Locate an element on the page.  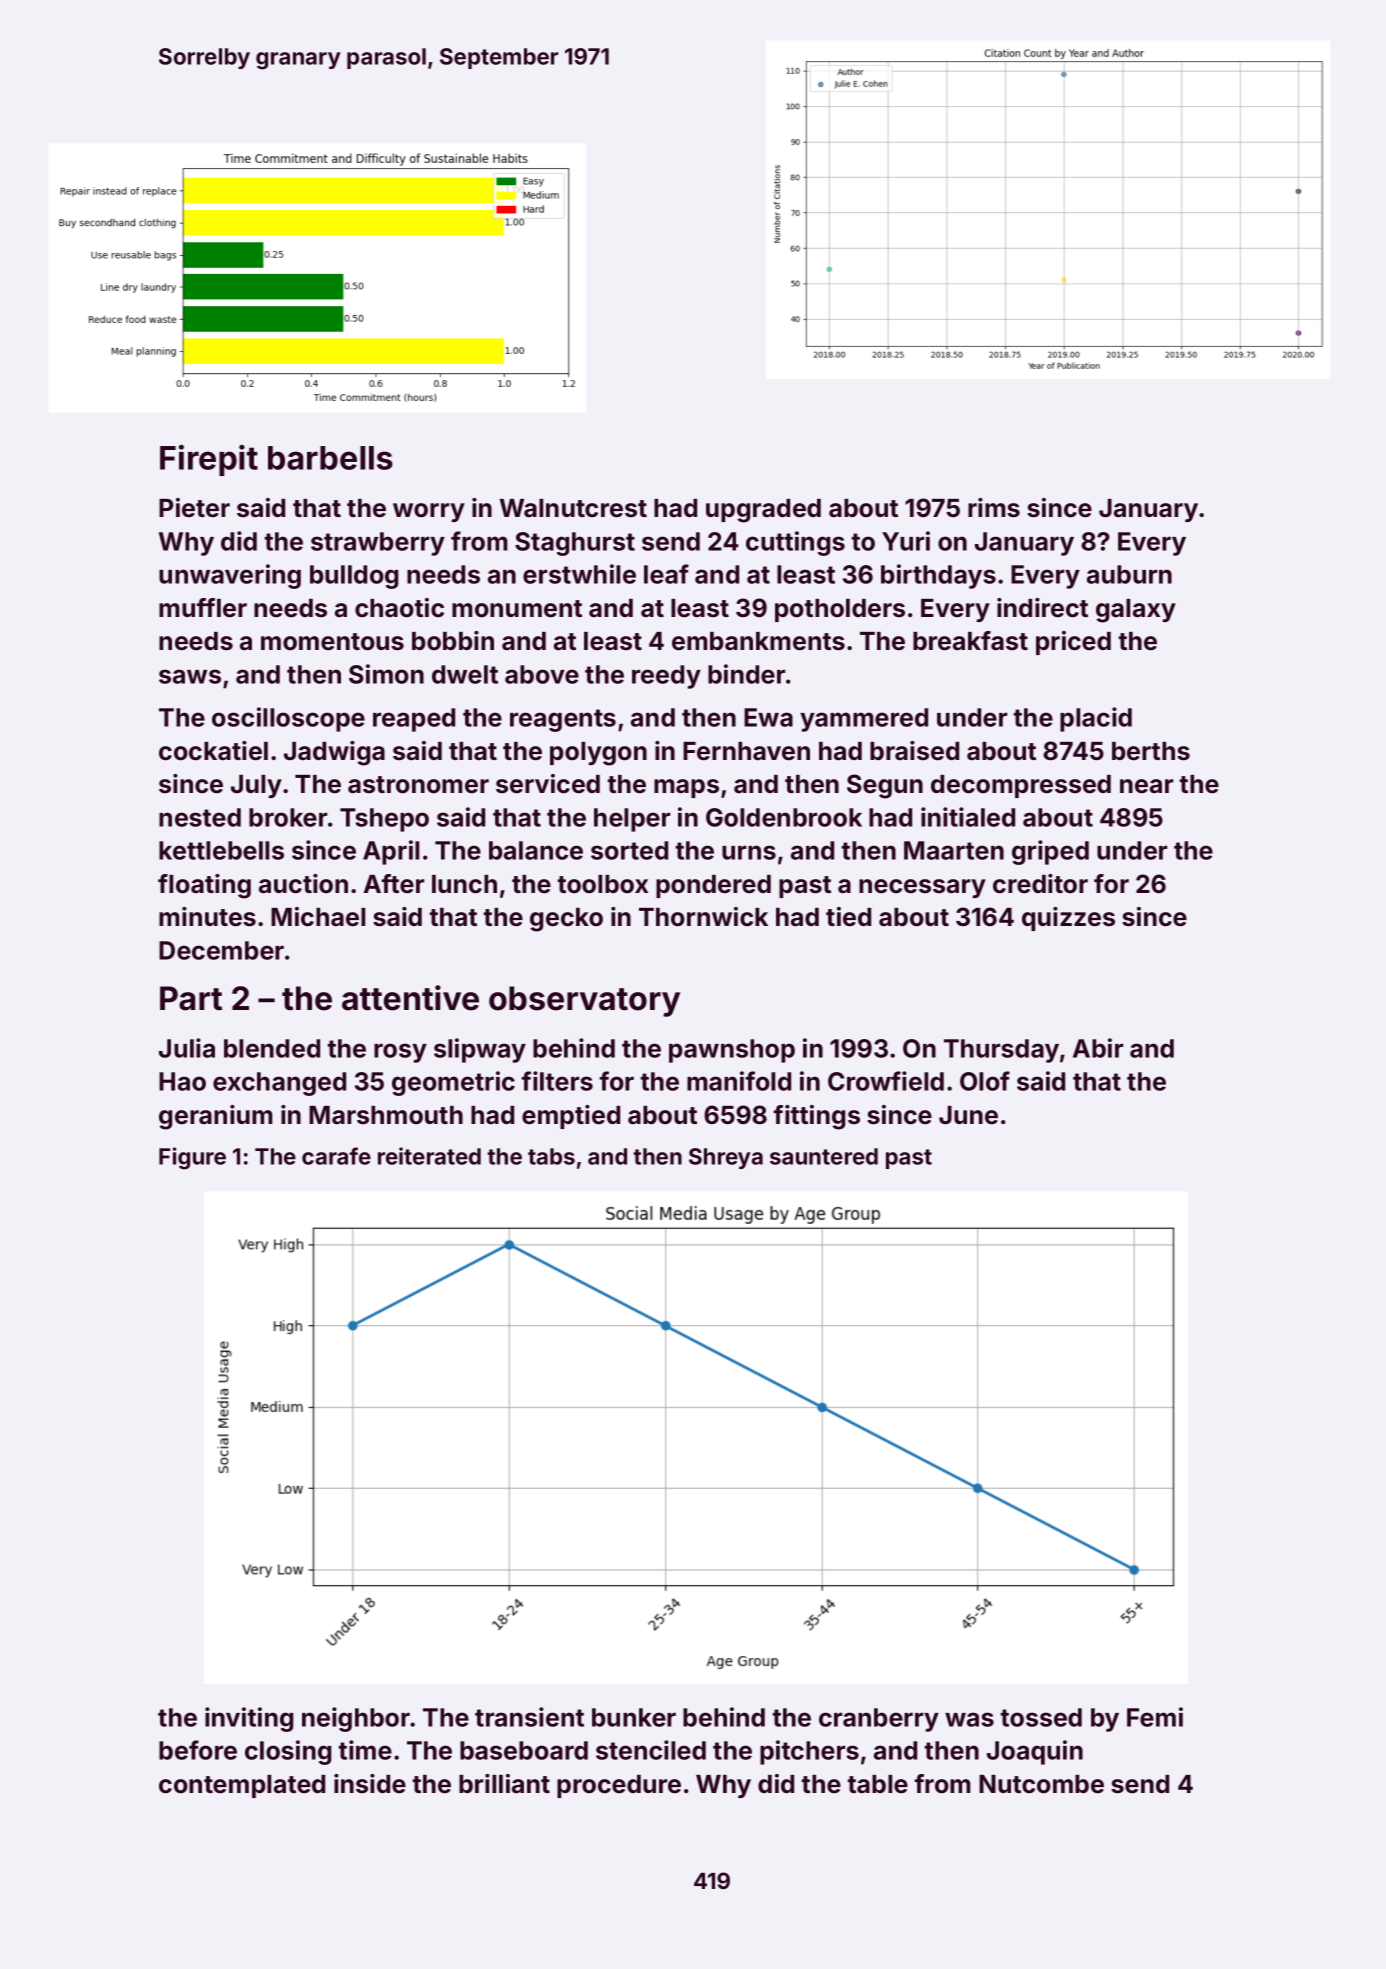
polygon is located at coordinates (598, 754).
